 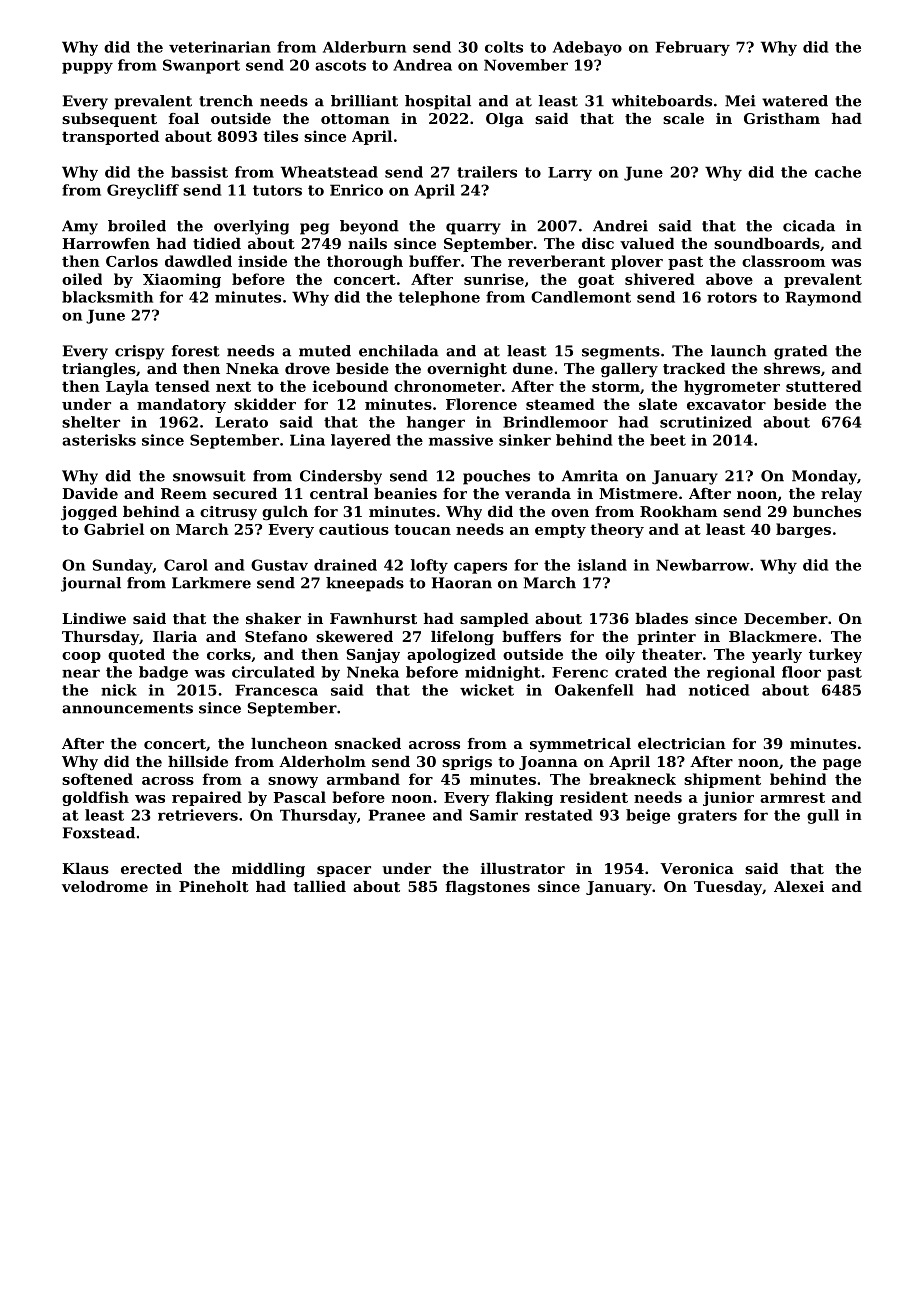 What do you see at coordinates (801, 352) in the screenshot?
I see `grated` at bounding box center [801, 352].
